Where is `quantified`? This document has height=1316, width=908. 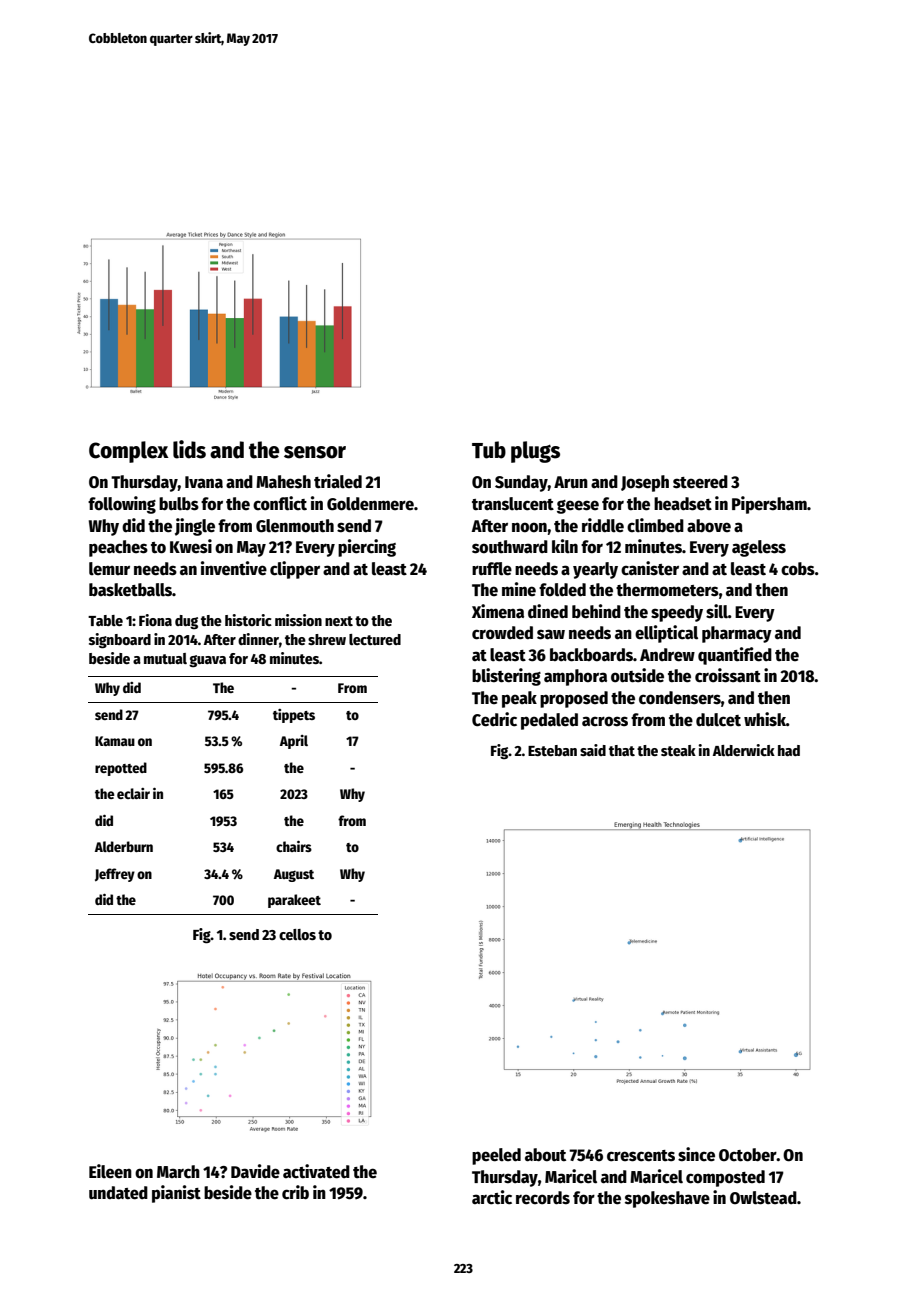
quantified is located at coordinates (735, 656).
